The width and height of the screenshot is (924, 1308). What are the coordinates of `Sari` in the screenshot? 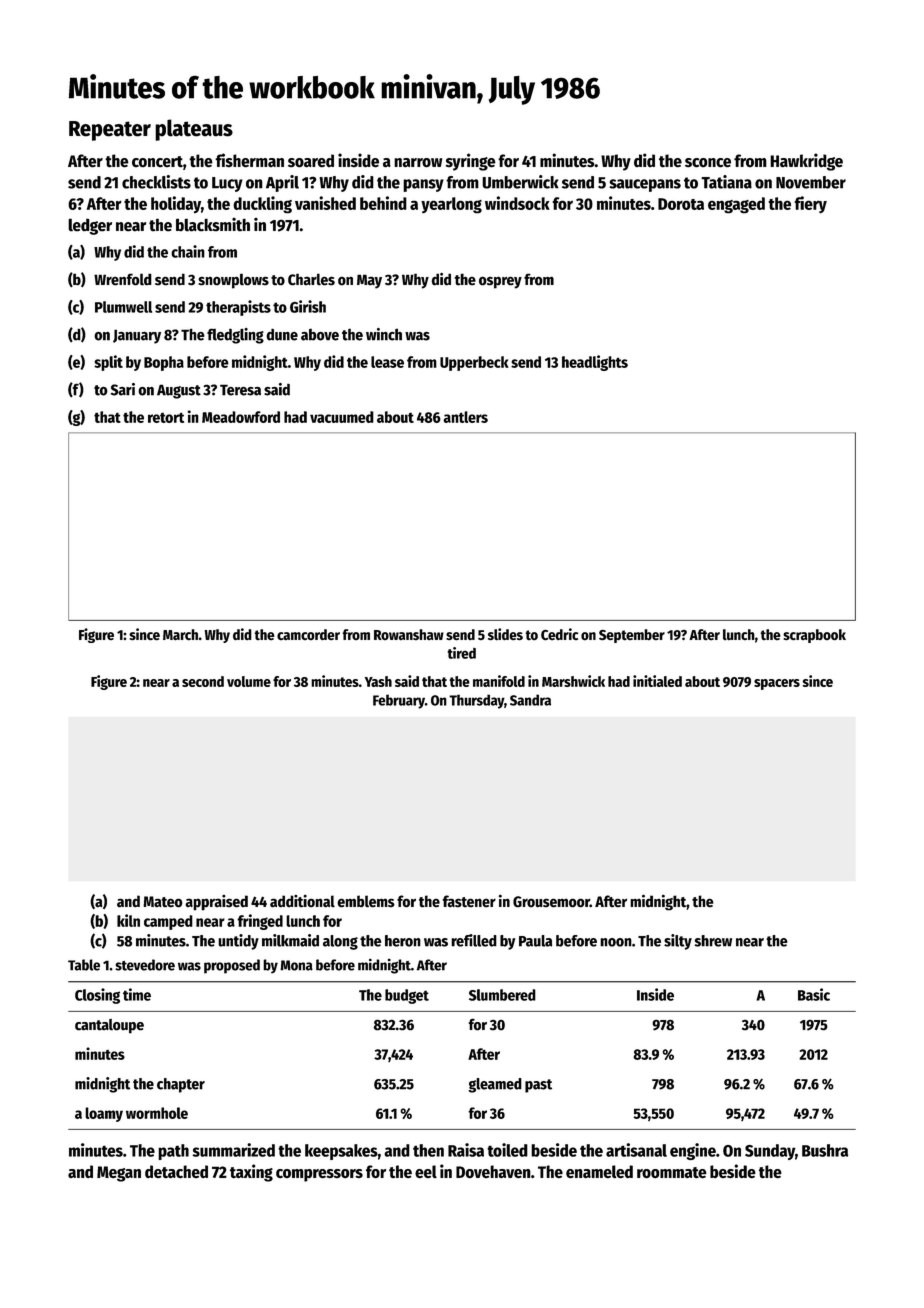 It's located at (123, 389).
